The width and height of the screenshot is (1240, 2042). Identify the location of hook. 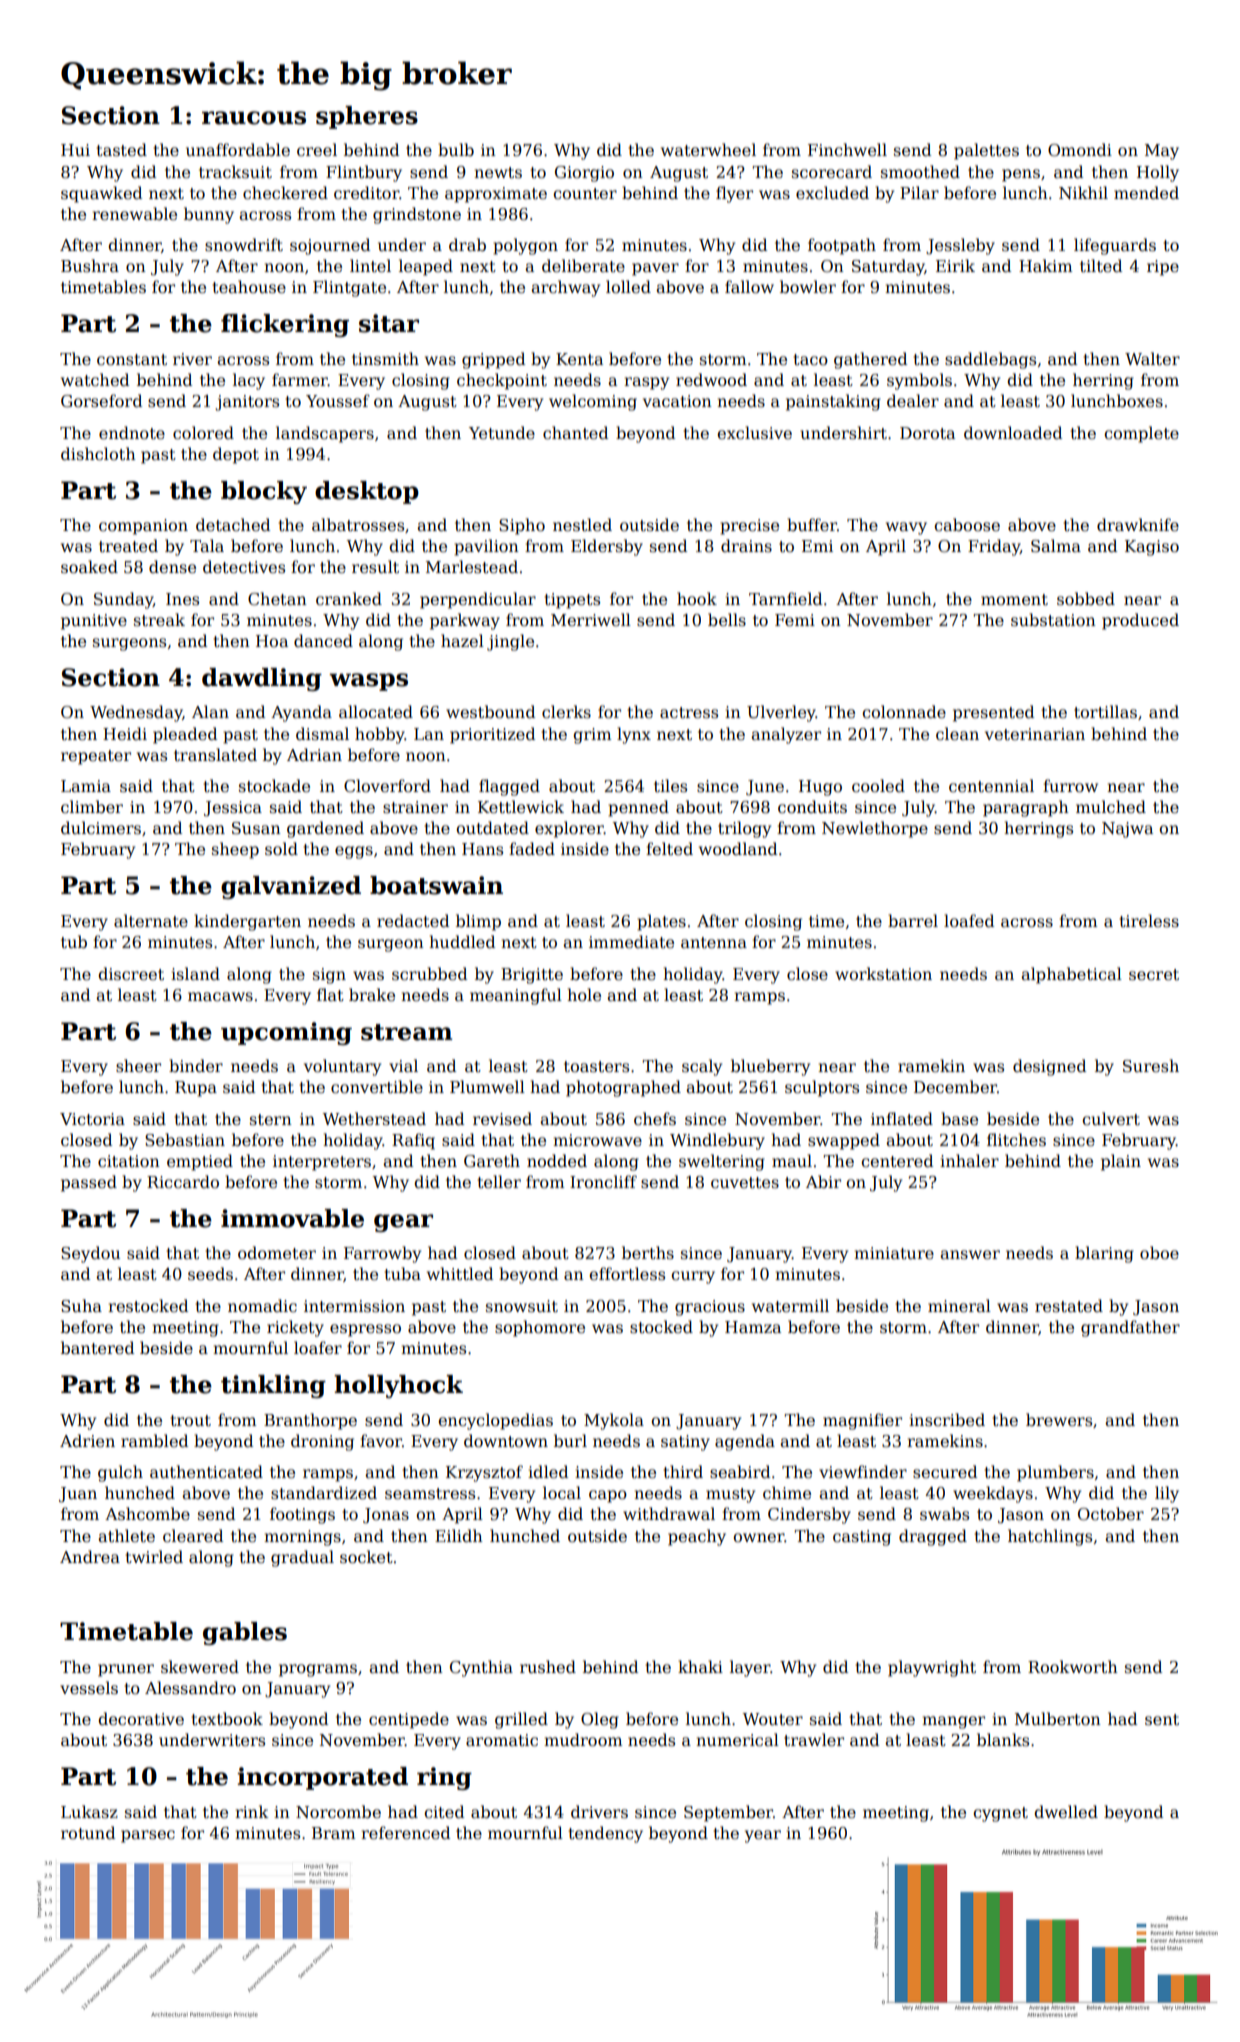
(697, 599).
